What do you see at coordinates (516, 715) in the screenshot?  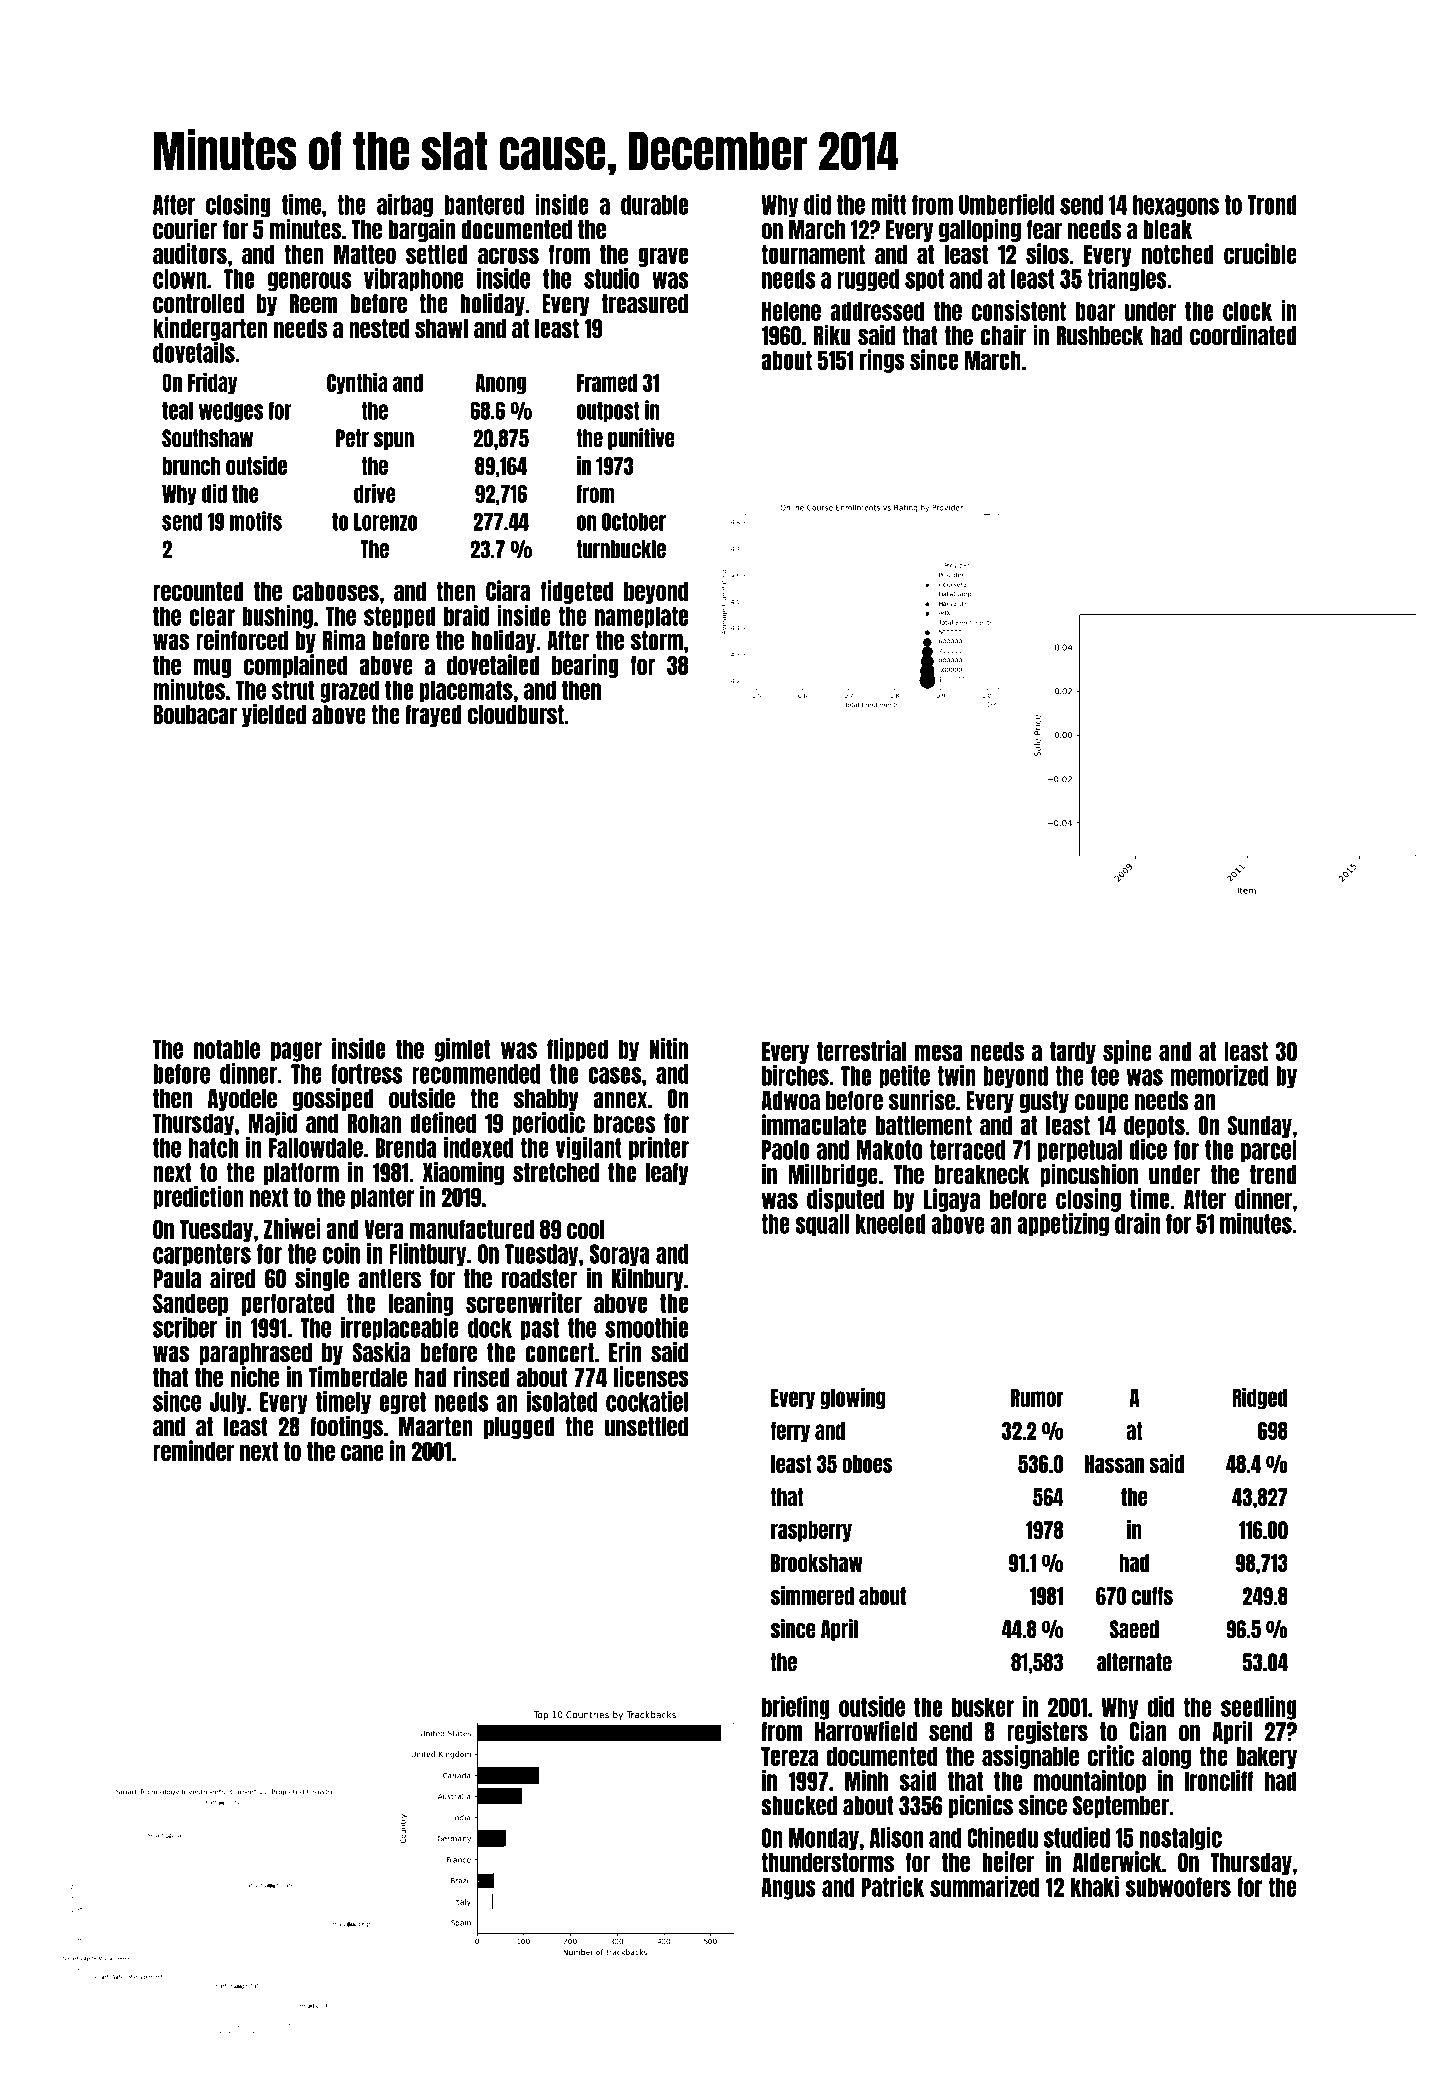 I see `cloudburst` at bounding box center [516, 715].
